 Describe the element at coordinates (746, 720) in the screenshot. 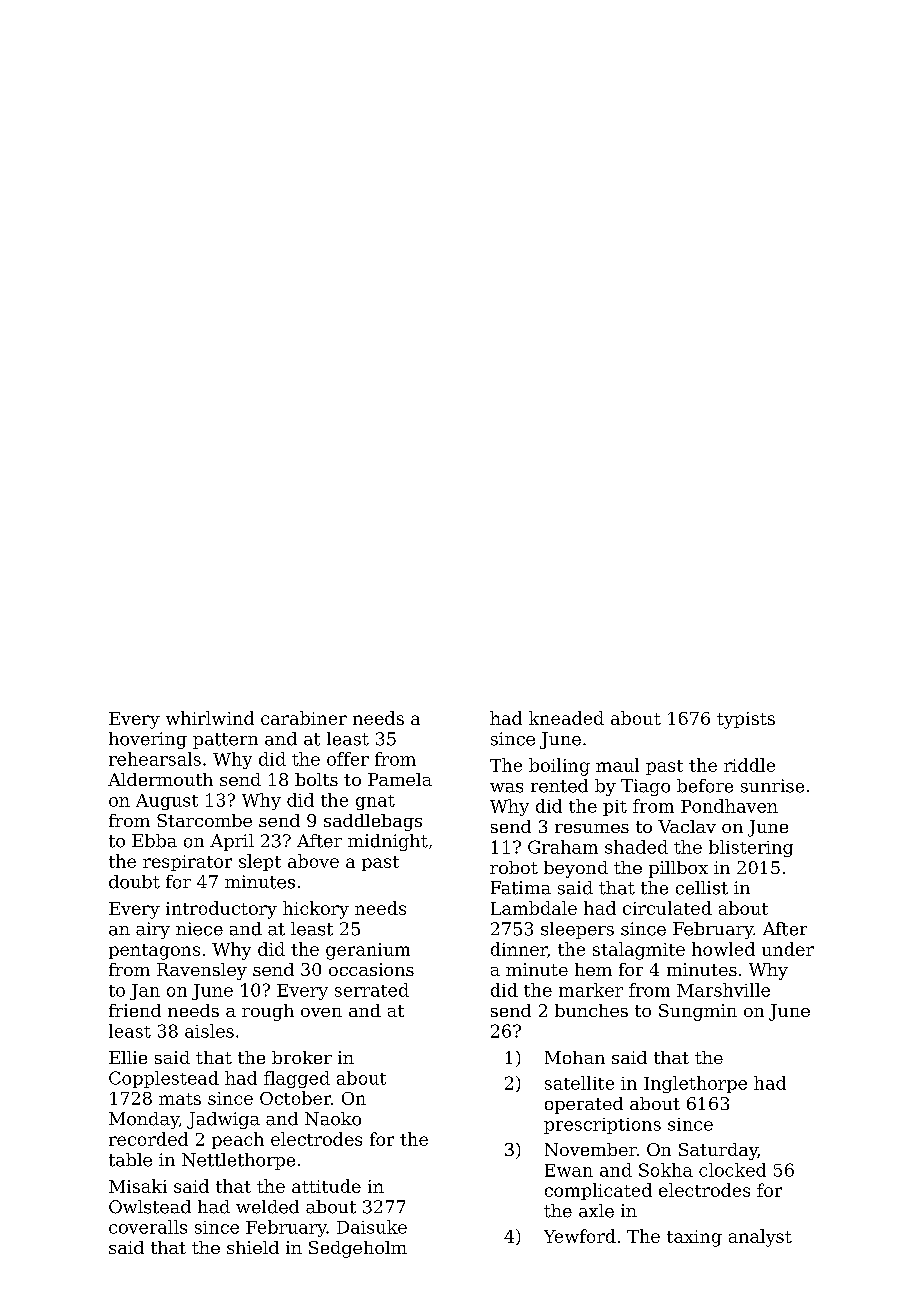

I see `typists` at that location.
